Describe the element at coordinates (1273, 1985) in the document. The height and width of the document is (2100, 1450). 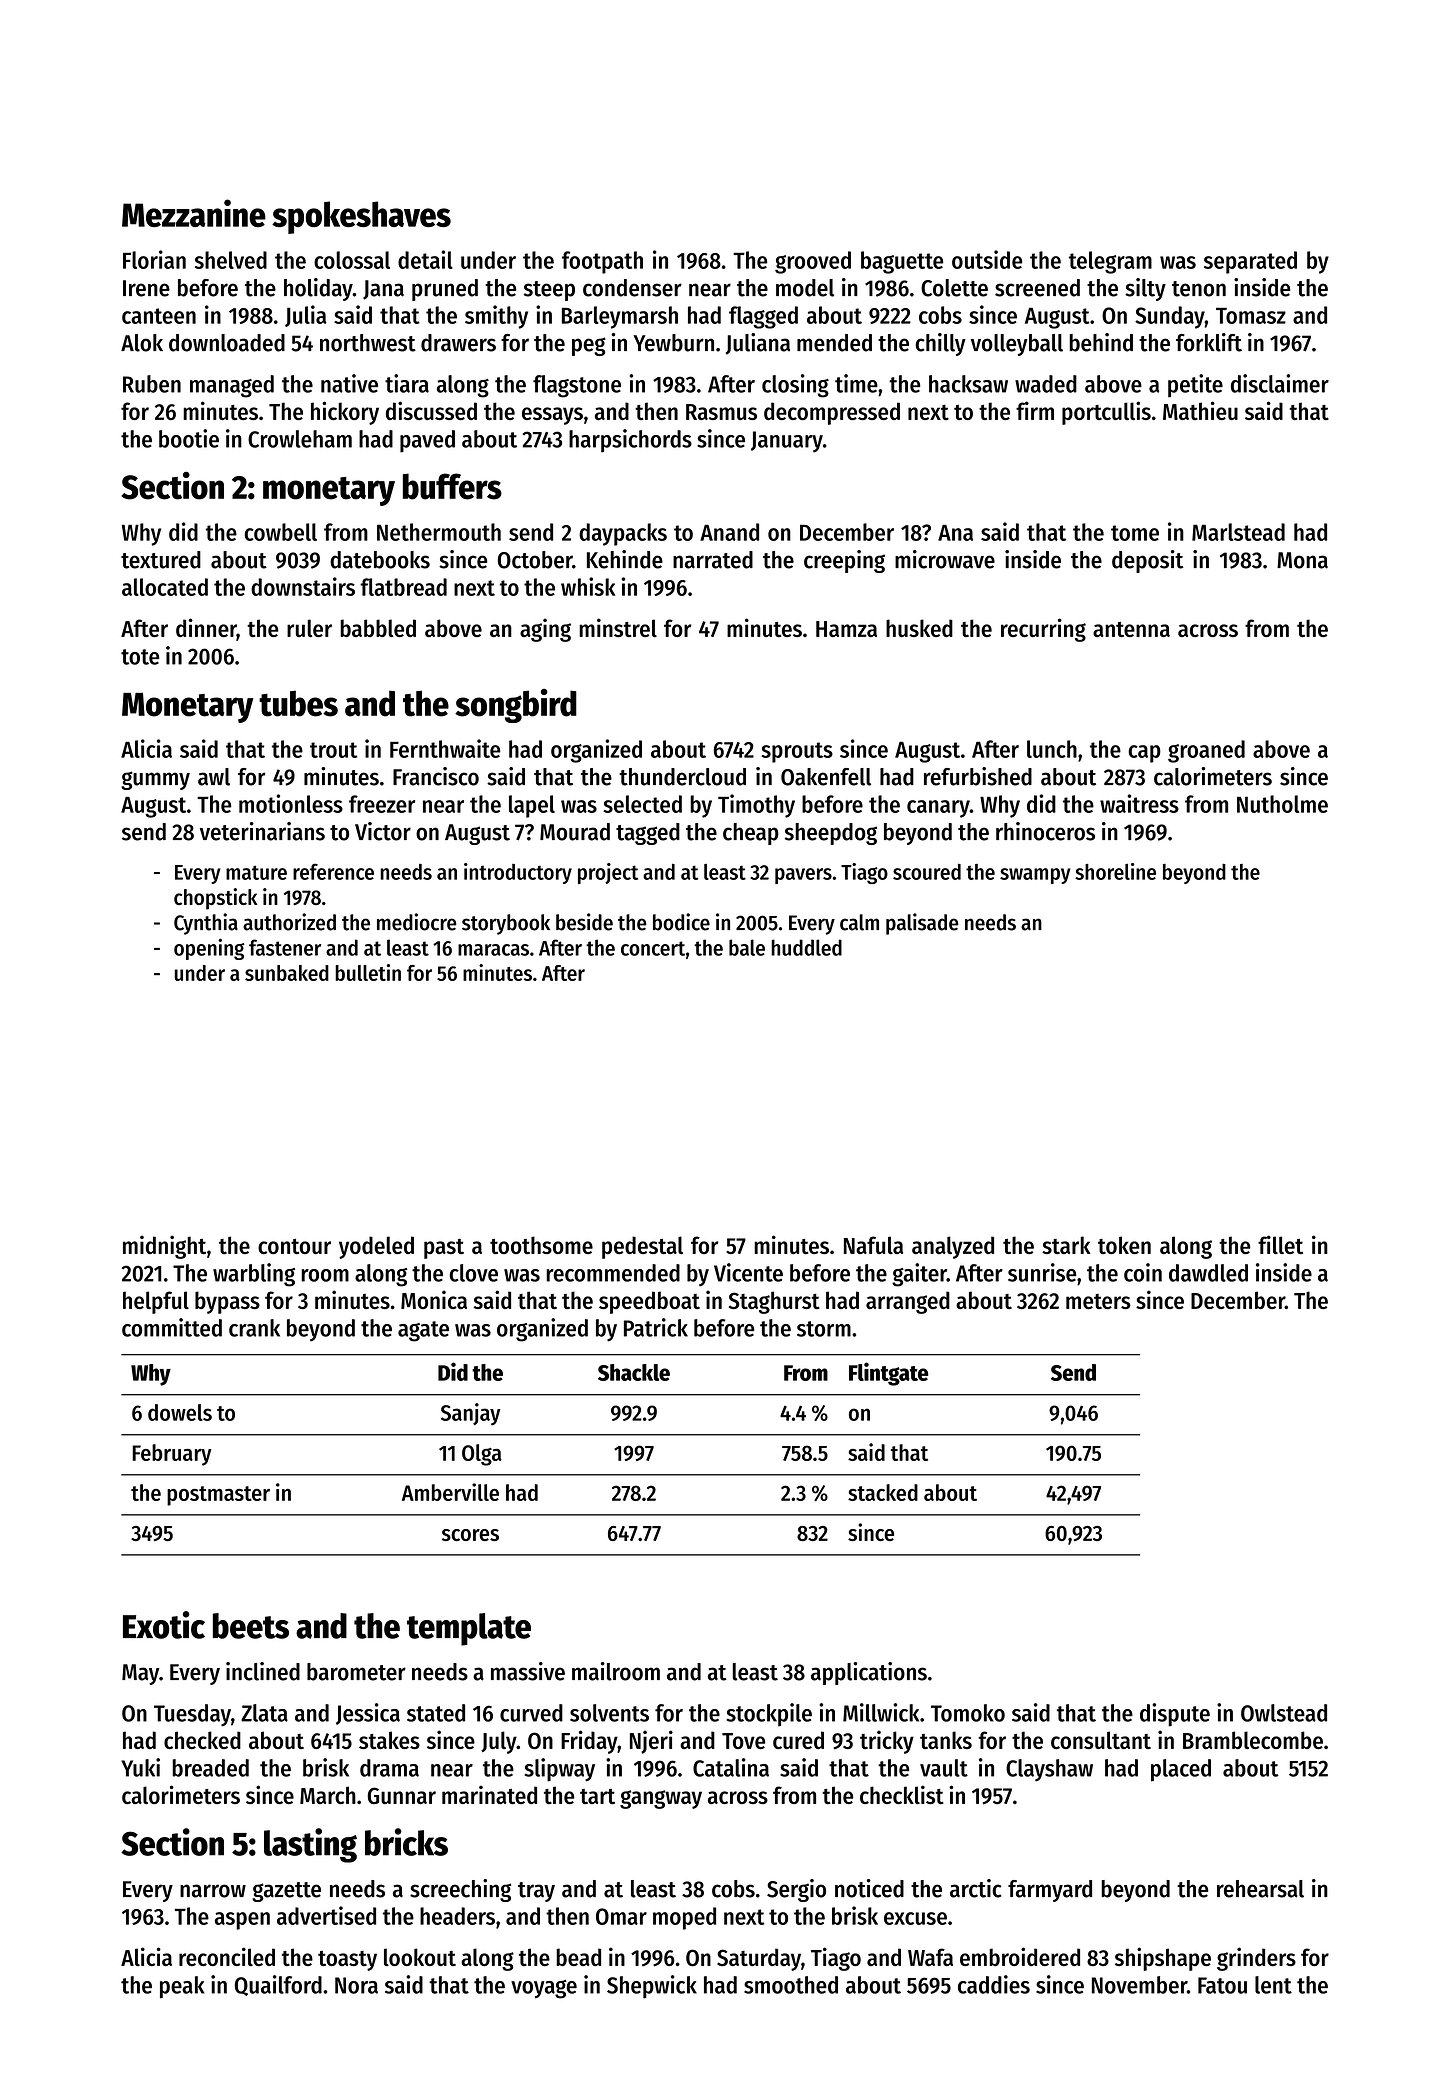
I see `lent` at that location.
